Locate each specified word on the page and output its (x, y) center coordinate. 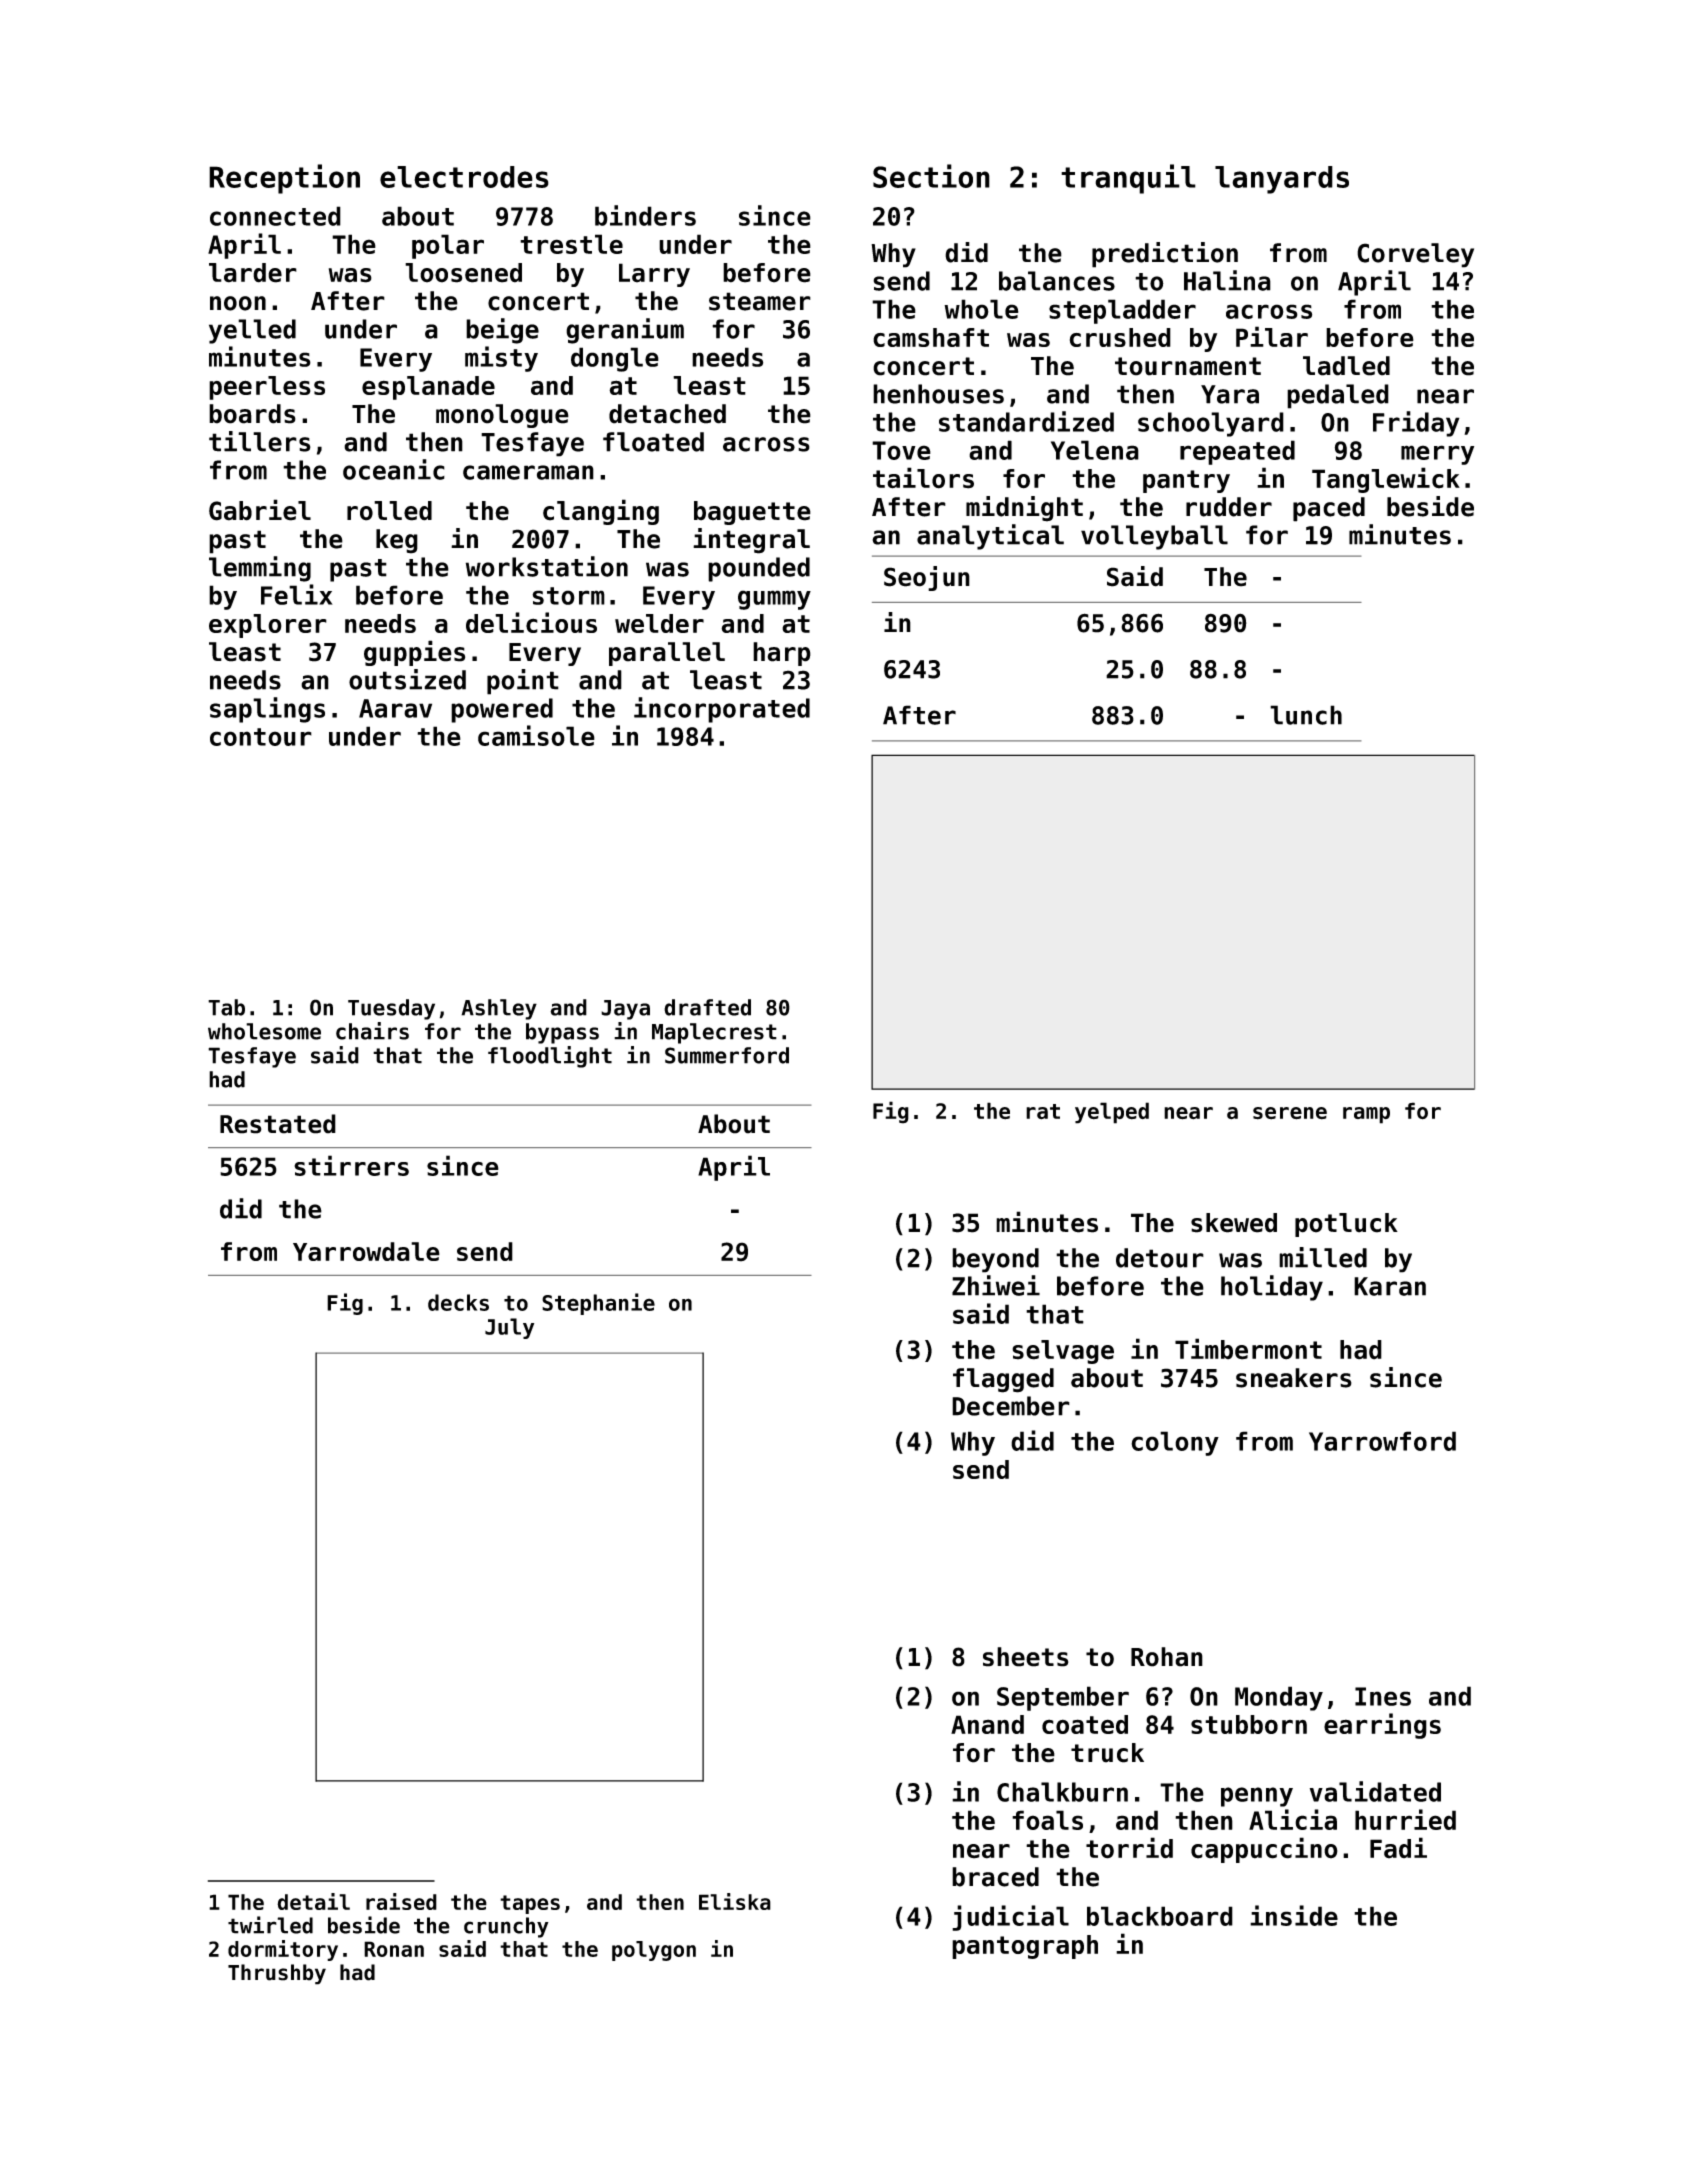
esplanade (428, 388)
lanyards (1282, 180)
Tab (226, 1007)
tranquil (1128, 179)
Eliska (735, 1901)
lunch (1306, 715)
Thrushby (277, 1974)
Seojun (927, 578)
